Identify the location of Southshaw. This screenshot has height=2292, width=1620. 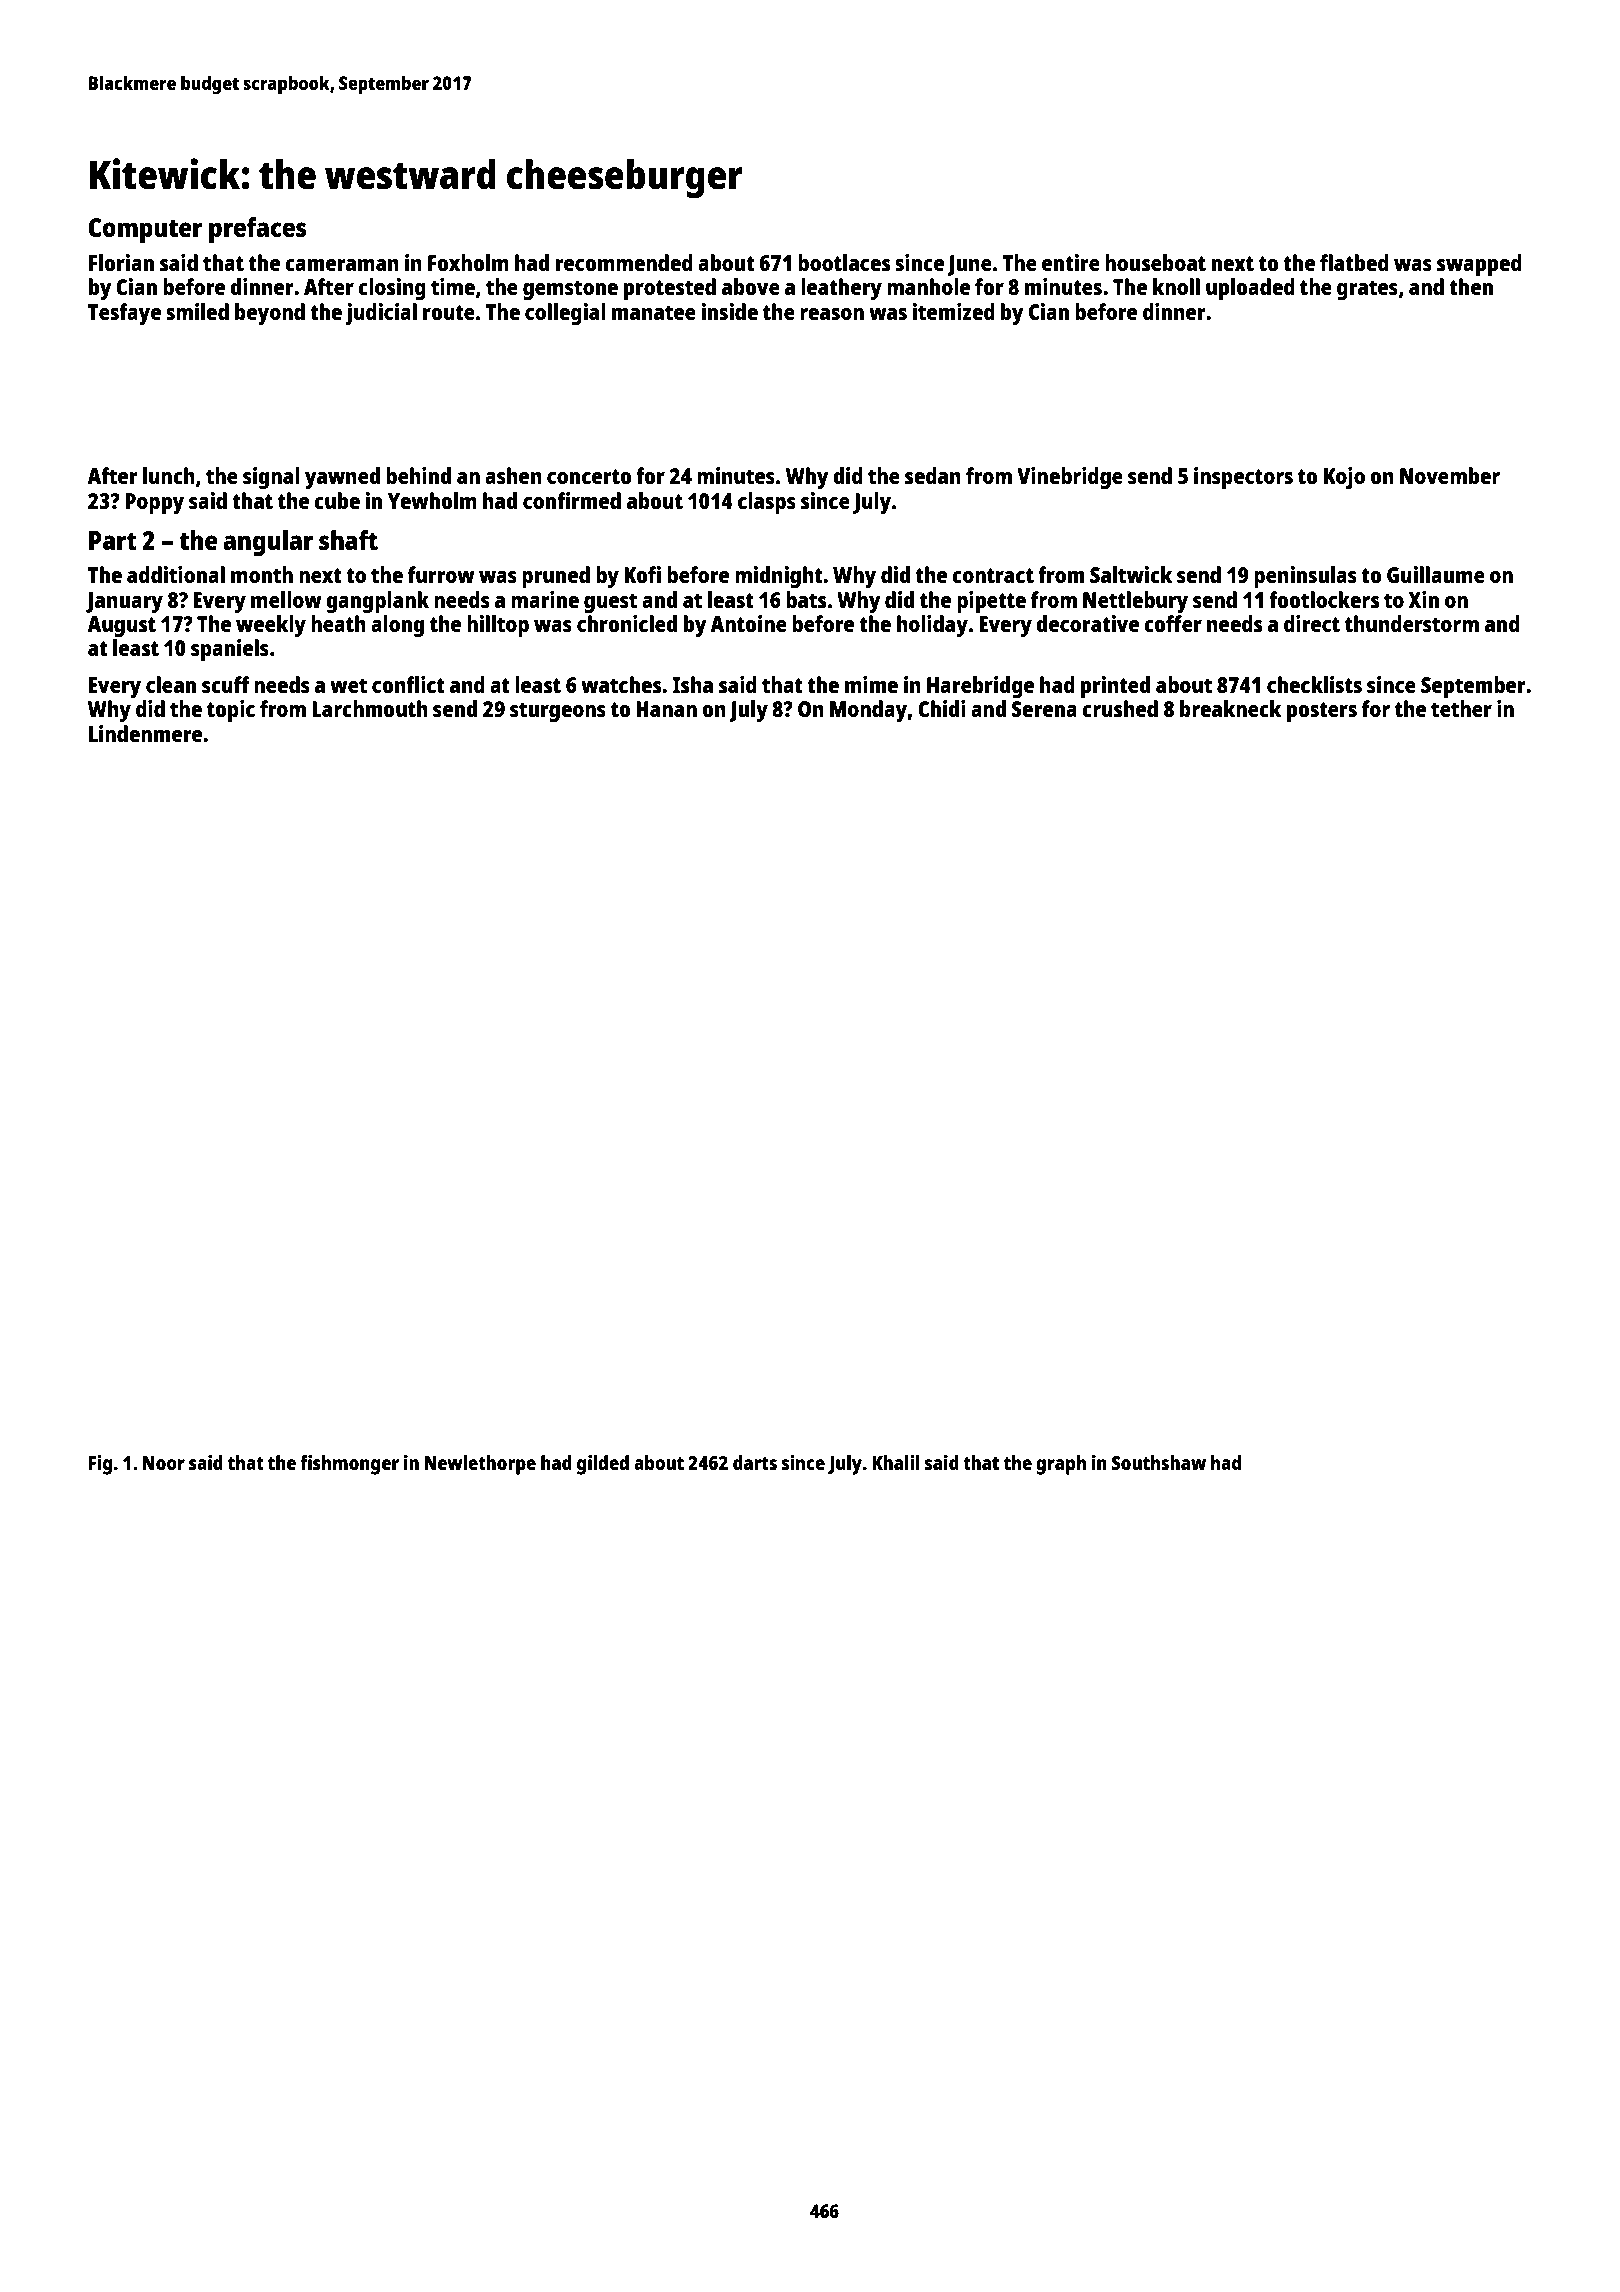
(1159, 1462).
